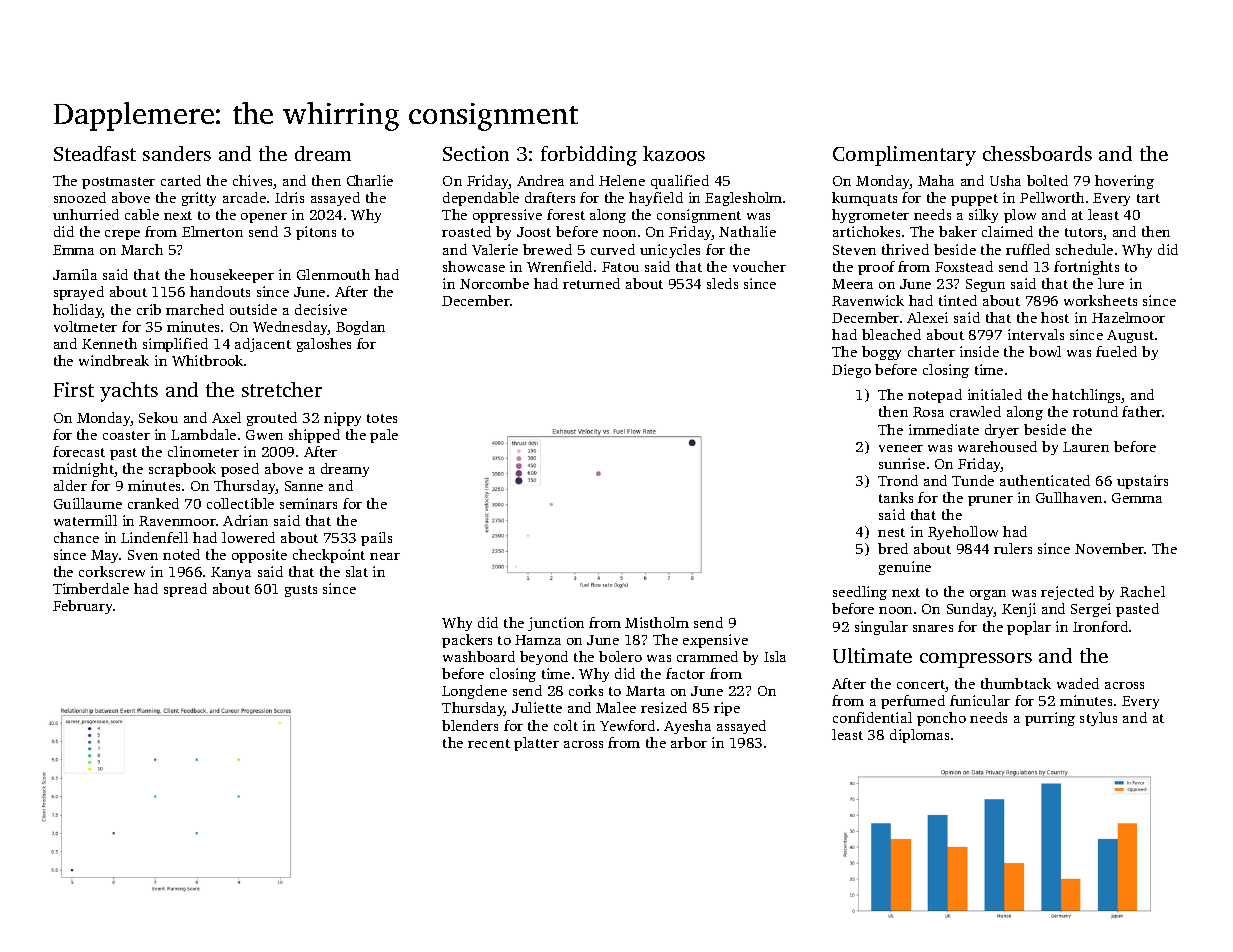 This screenshot has height=952, width=1233. Describe the element at coordinates (158, 417) in the screenshot. I see `Sekou` at that location.
